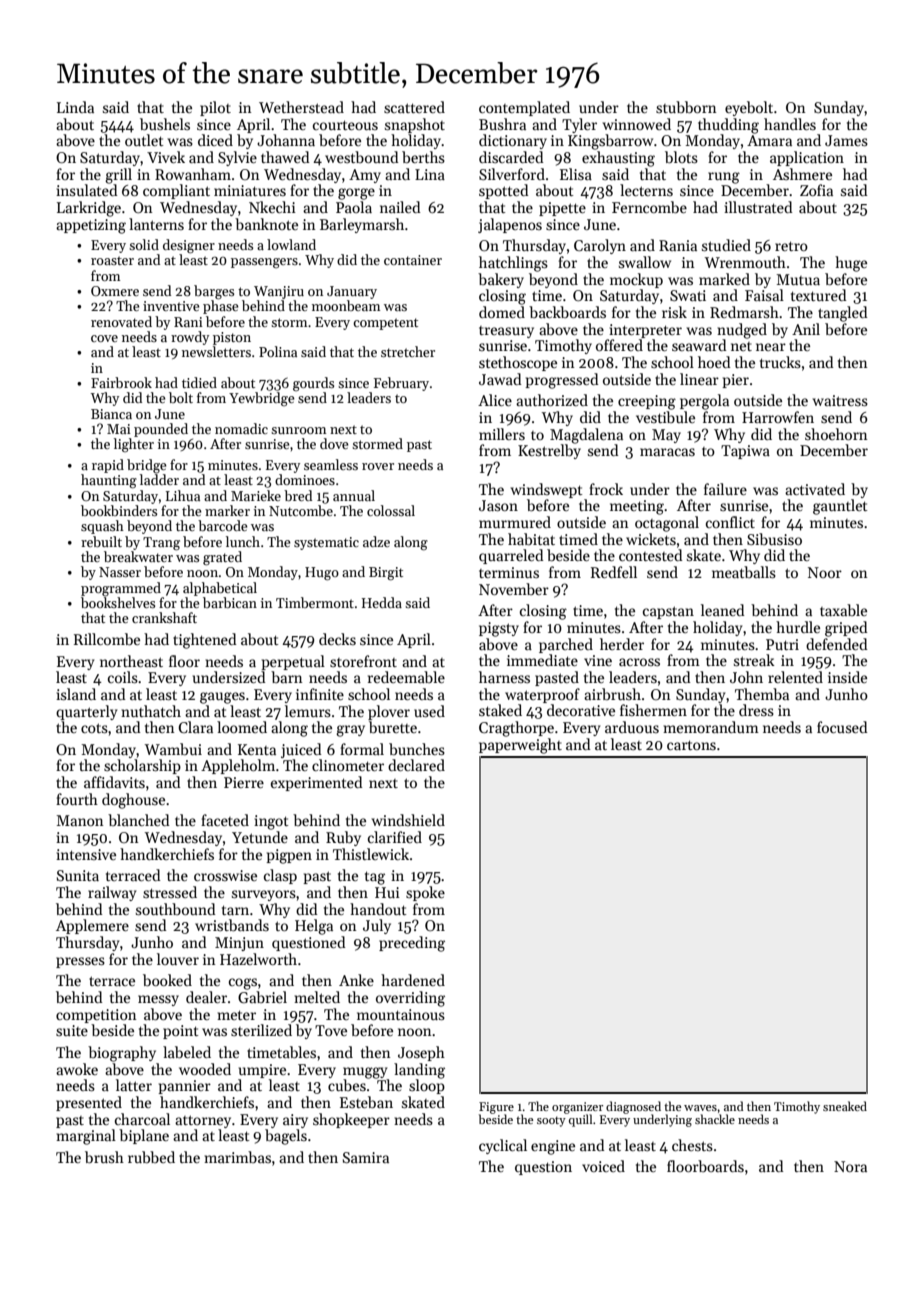  What do you see at coordinates (691, 745) in the page?
I see `cartons` at bounding box center [691, 745].
